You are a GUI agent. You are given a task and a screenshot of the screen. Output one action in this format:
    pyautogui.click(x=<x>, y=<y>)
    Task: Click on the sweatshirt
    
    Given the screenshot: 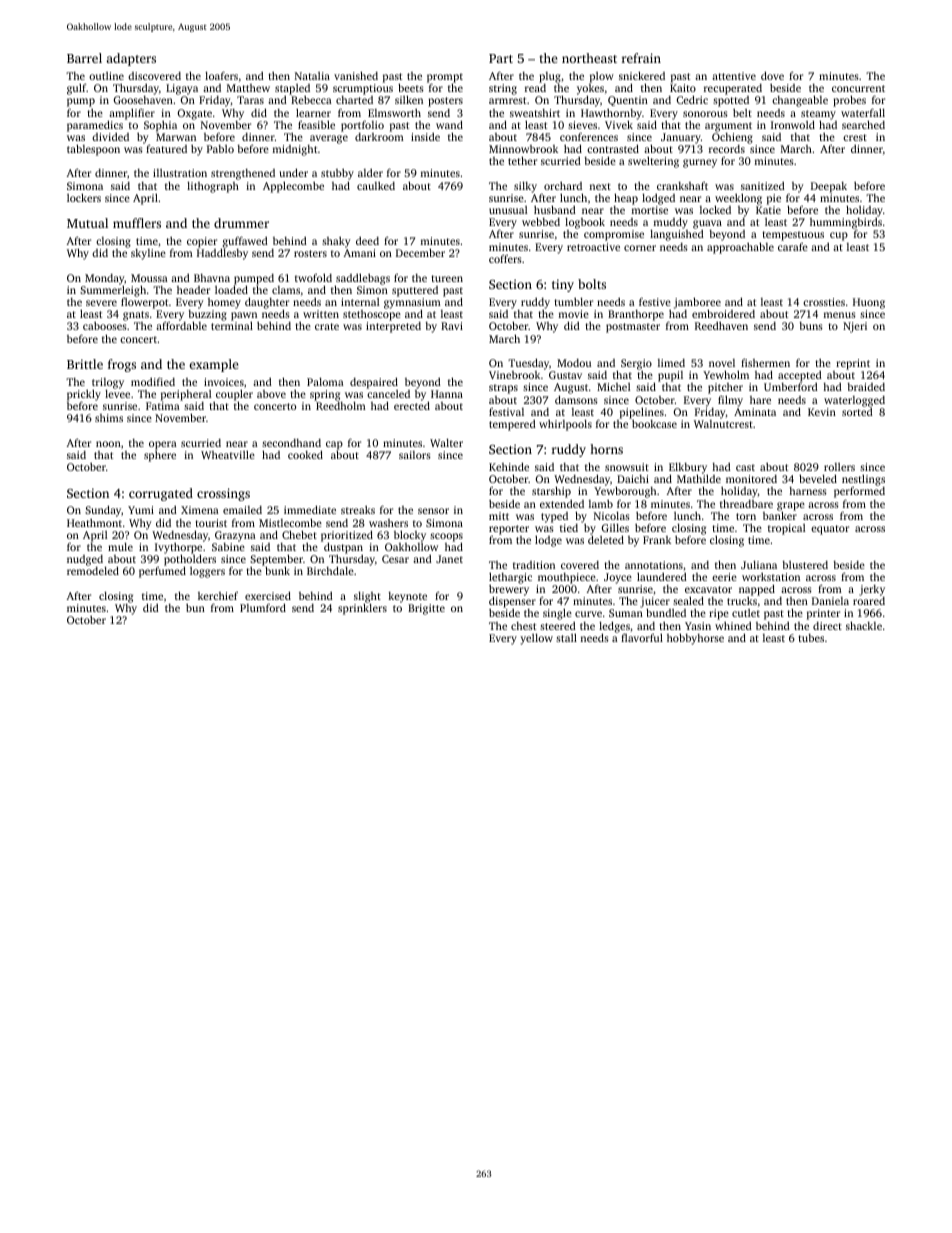 What is the action you would take?
    pyautogui.click(x=535, y=113)
